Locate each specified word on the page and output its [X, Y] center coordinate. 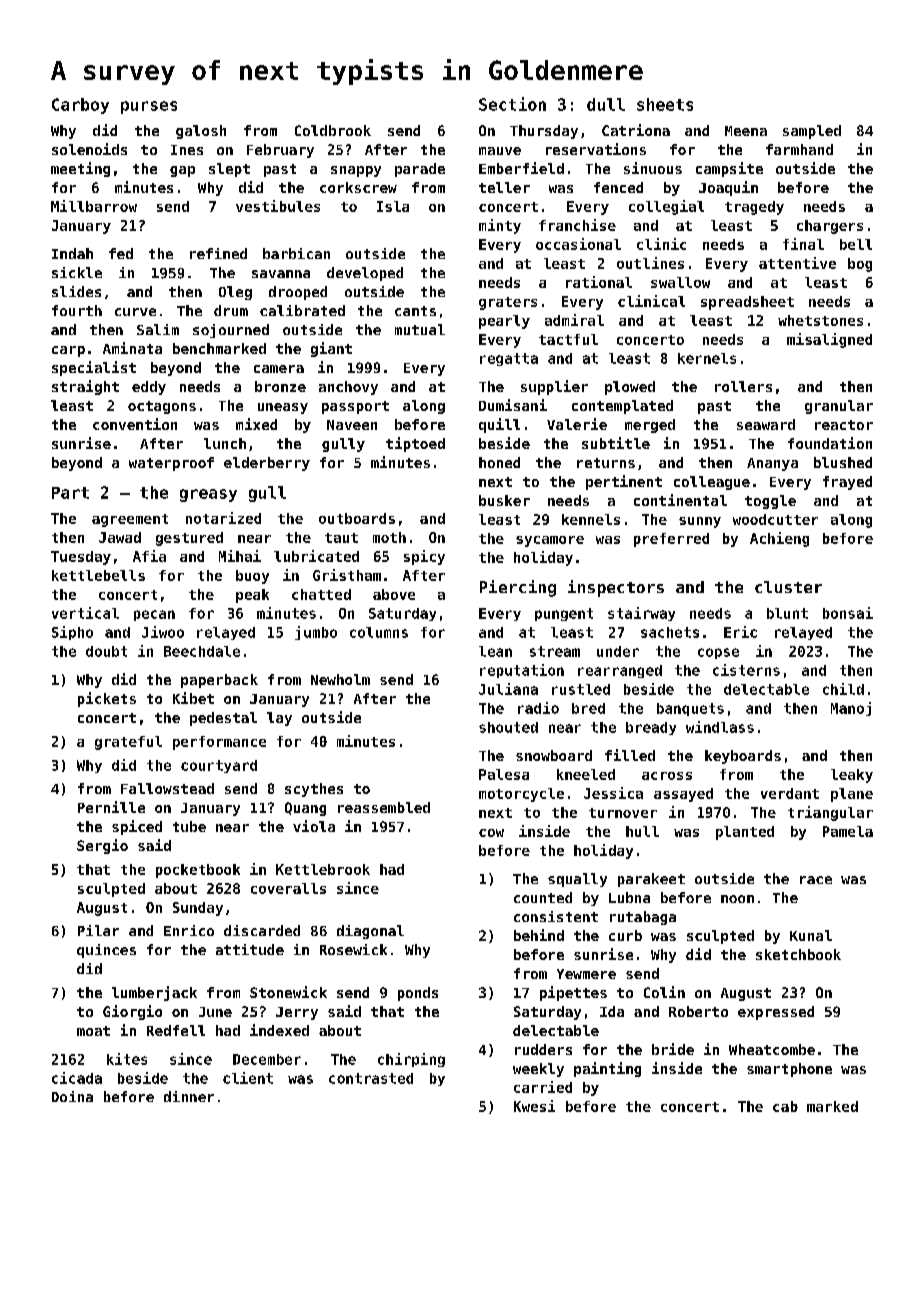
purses [149, 107]
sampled [812, 132]
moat [93, 1031]
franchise [577, 225]
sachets [670, 632]
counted [543, 897]
